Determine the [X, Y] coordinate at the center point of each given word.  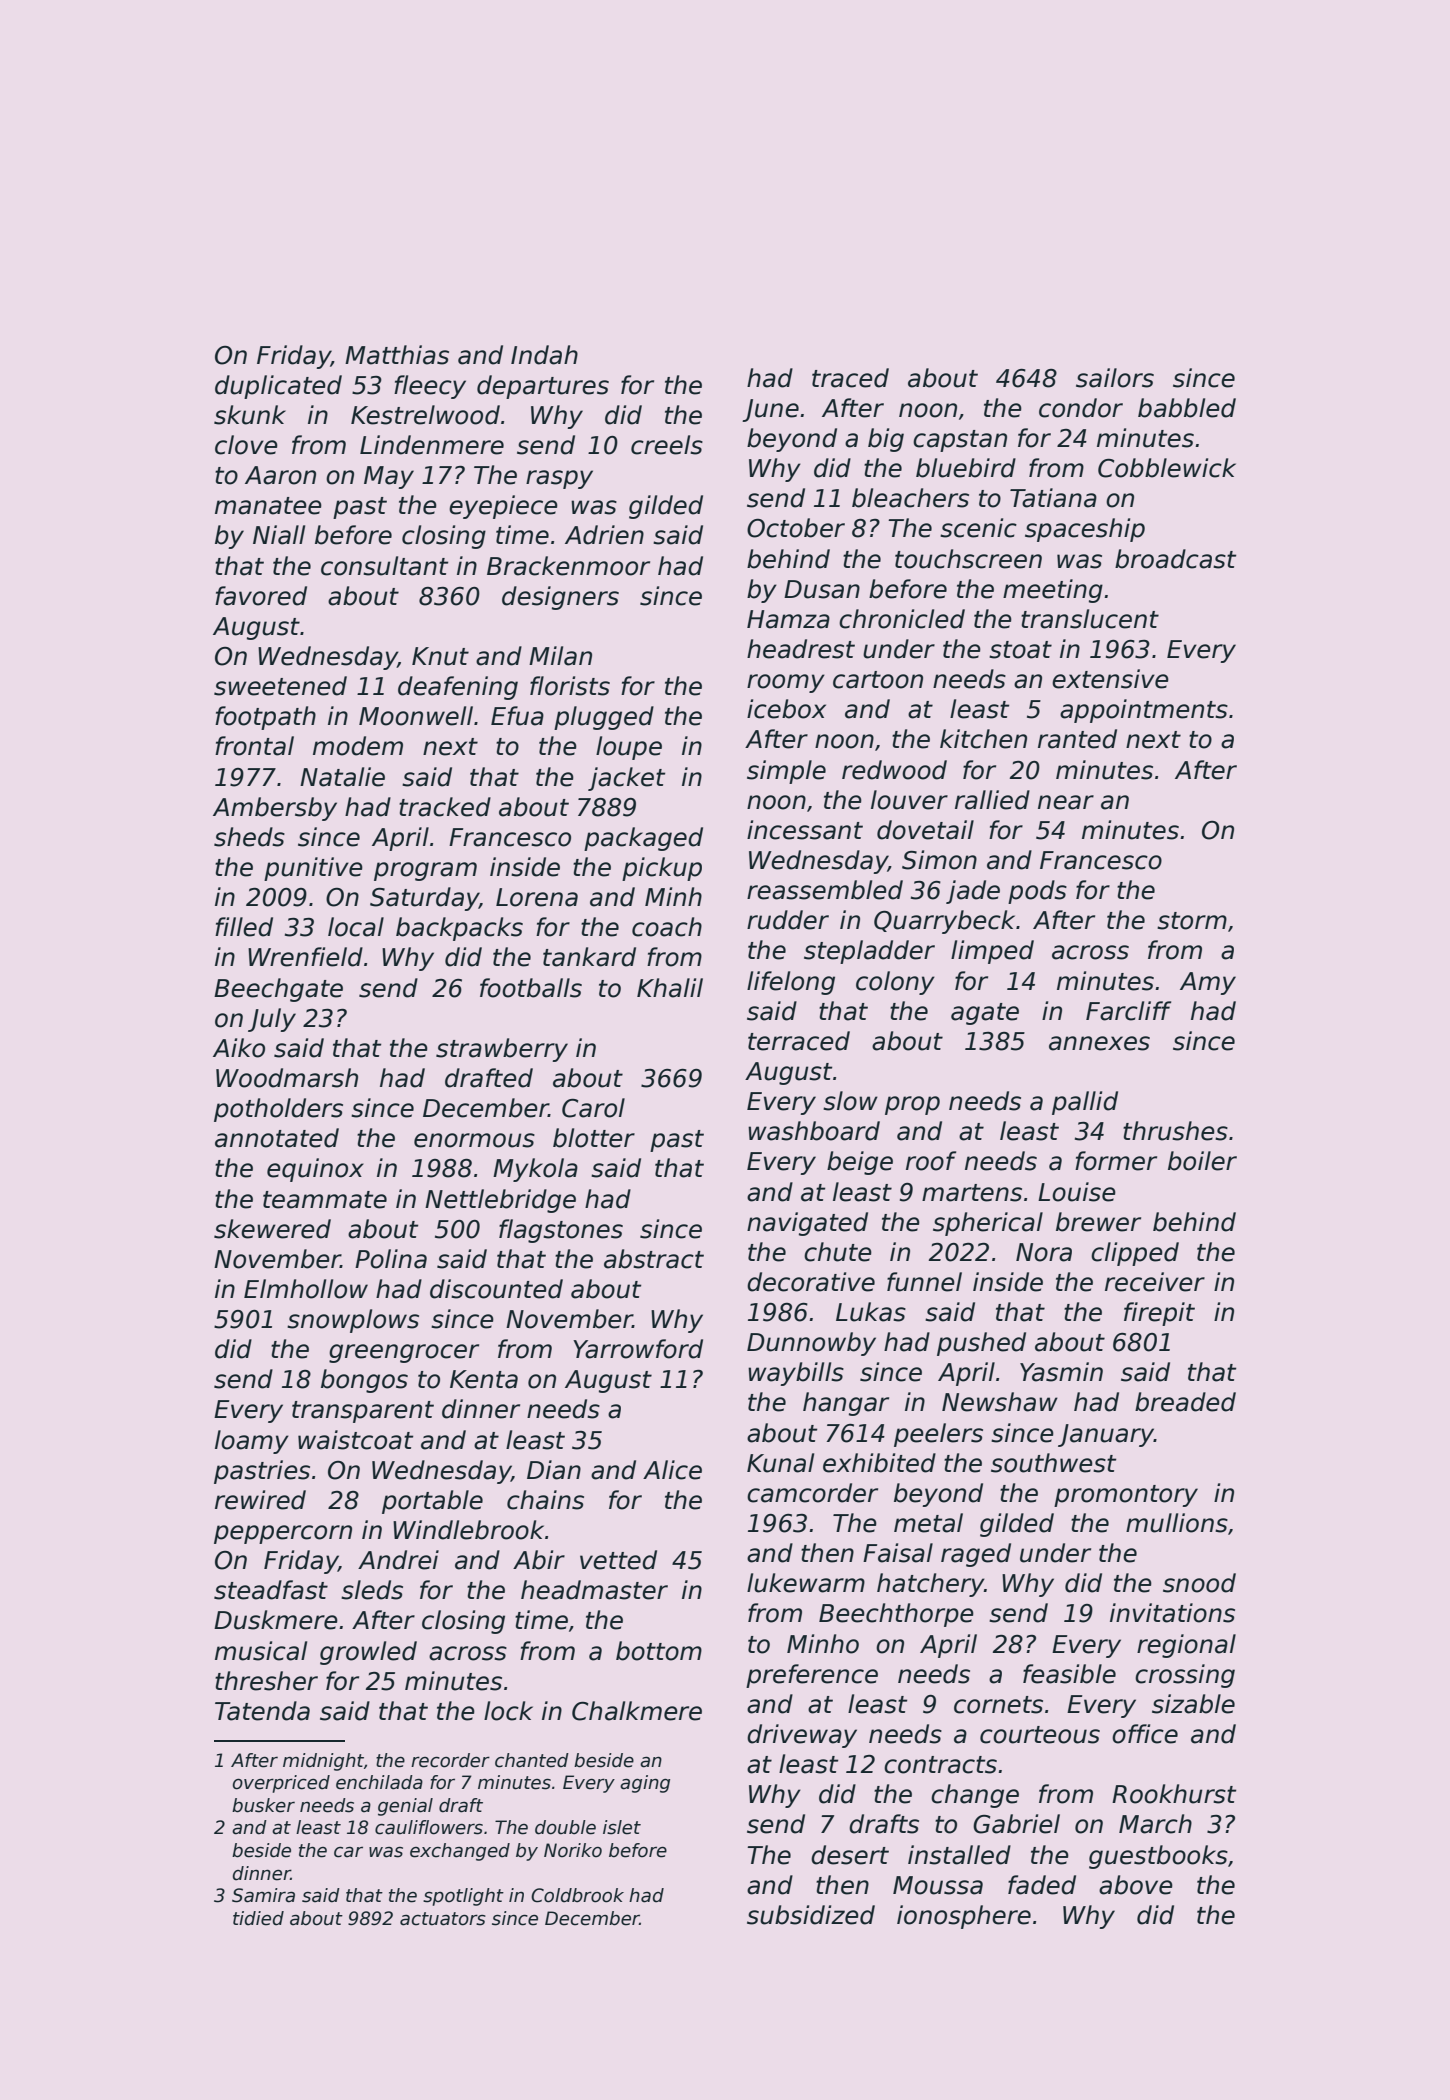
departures [543, 387]
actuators [443, 1919]
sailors [1115, 378]
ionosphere [964, 1917]
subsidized [811, 1915]
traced [850, 378]
